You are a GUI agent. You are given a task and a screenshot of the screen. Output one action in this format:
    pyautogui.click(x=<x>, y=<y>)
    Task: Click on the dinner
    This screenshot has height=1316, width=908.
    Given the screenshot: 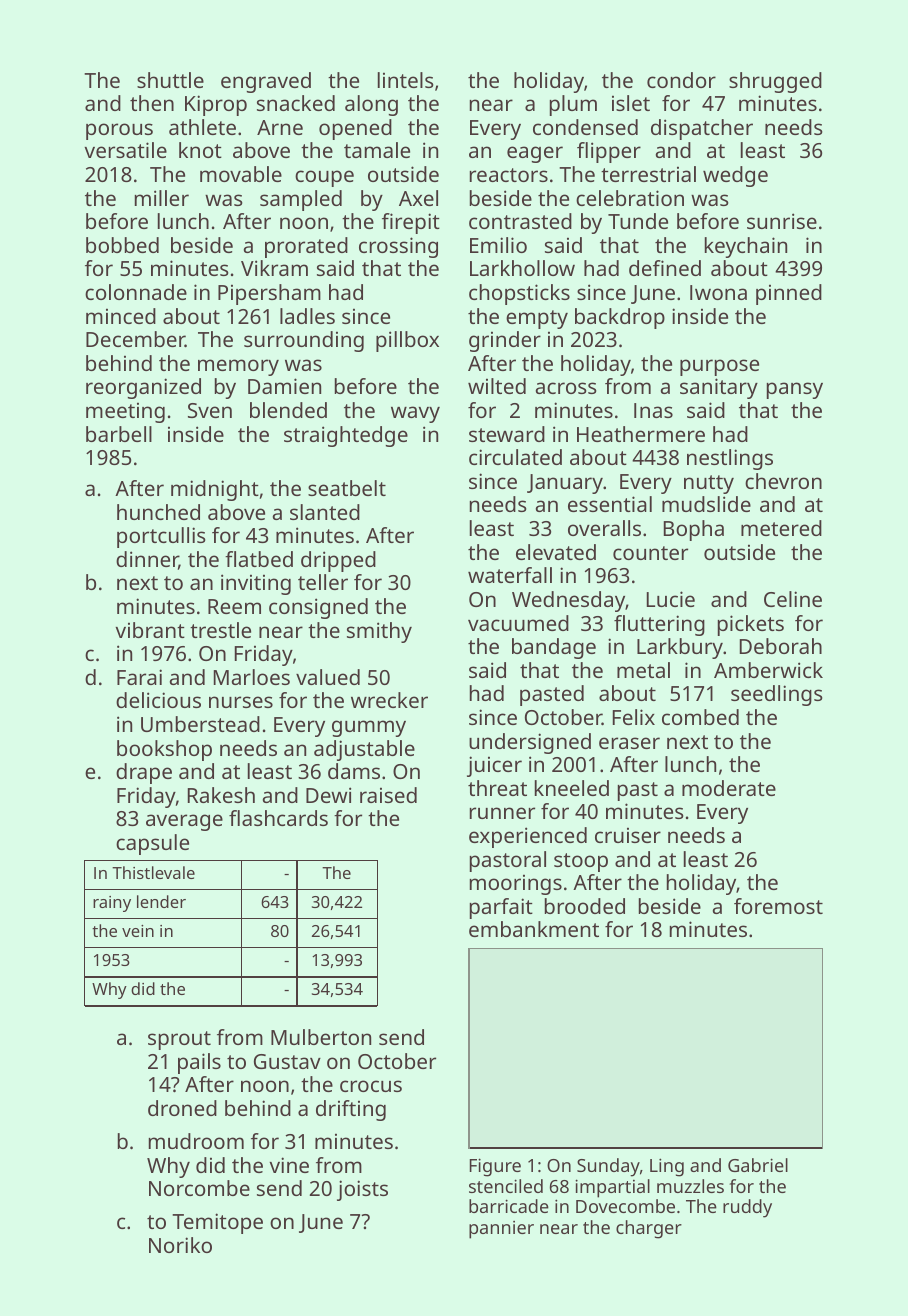 What is the action you would take?
    pyautogui.click(x=147, y=560)
